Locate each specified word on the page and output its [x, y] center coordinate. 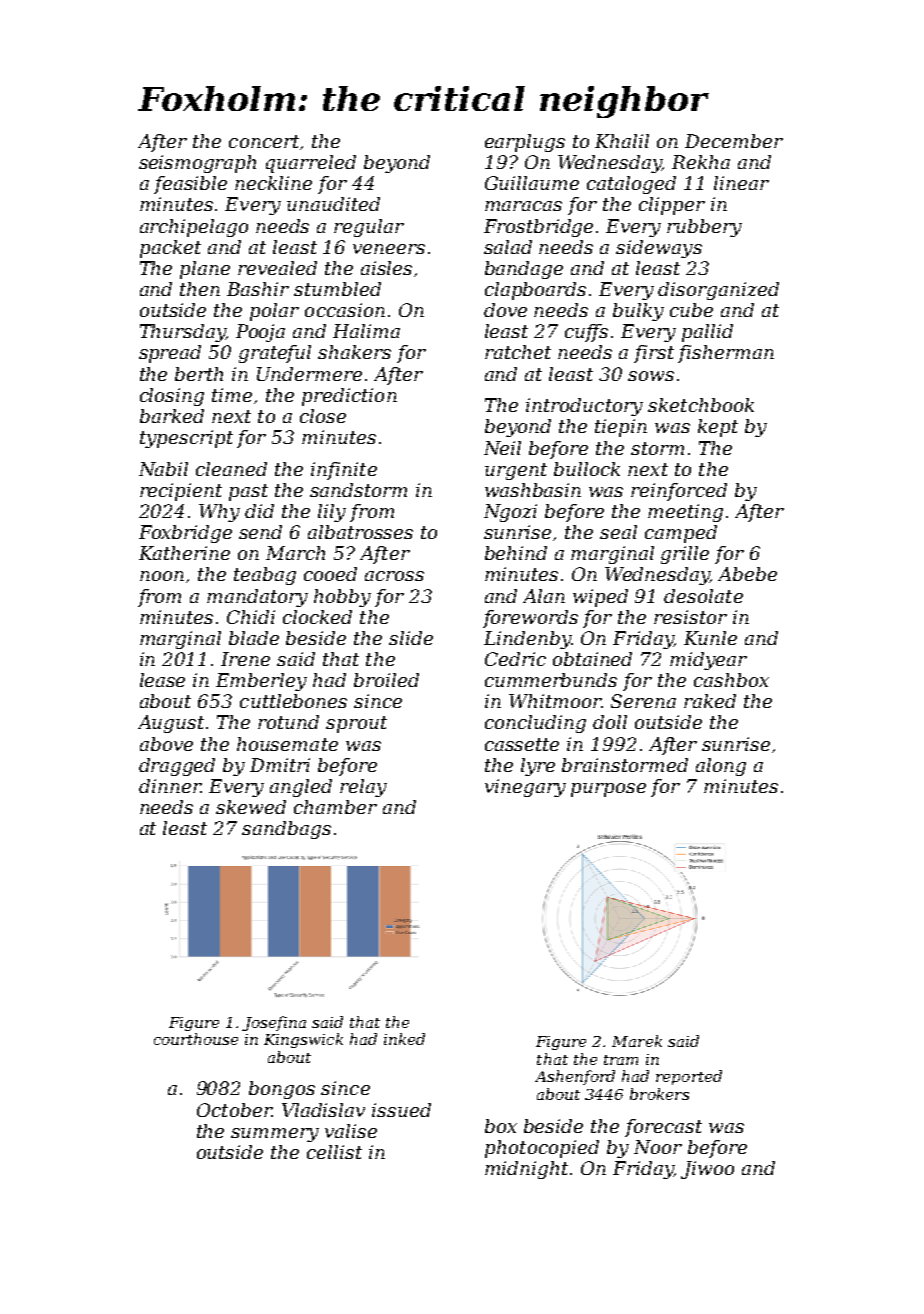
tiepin [621, 428]
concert [264, 141]
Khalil [622, 141]
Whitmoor [555, 701]
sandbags [286, 830]
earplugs [525, 143]
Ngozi [510, 513]
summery [275, 1135]
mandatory [257, 598]
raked [710, 701]
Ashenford [575, 1077]
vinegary [525, 788]
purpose [608, 790]
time [232, 395]
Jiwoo [707, 1170]
